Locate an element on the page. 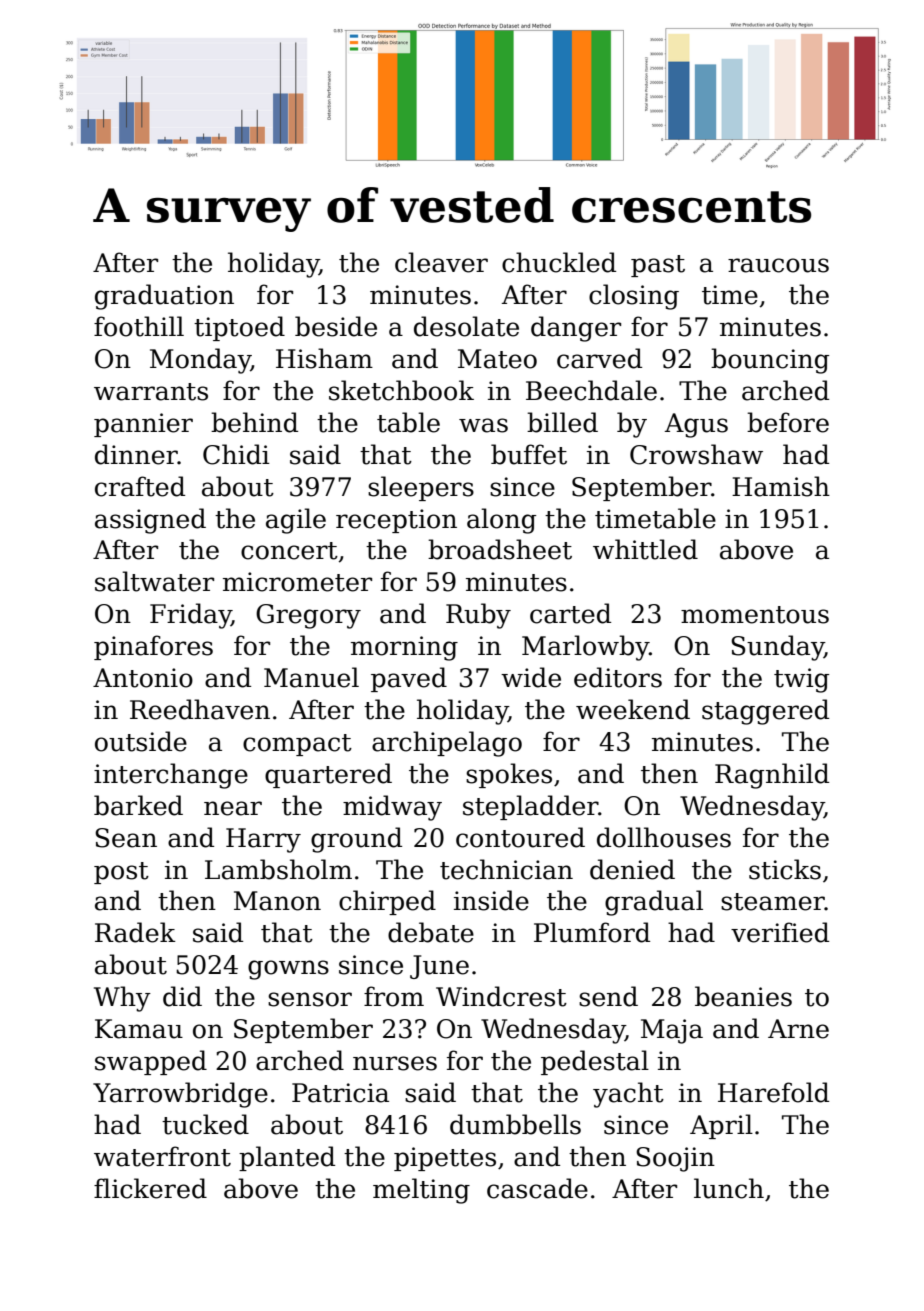 This document has height=1311, width=924. beside is located at coordinates (336, 326).
